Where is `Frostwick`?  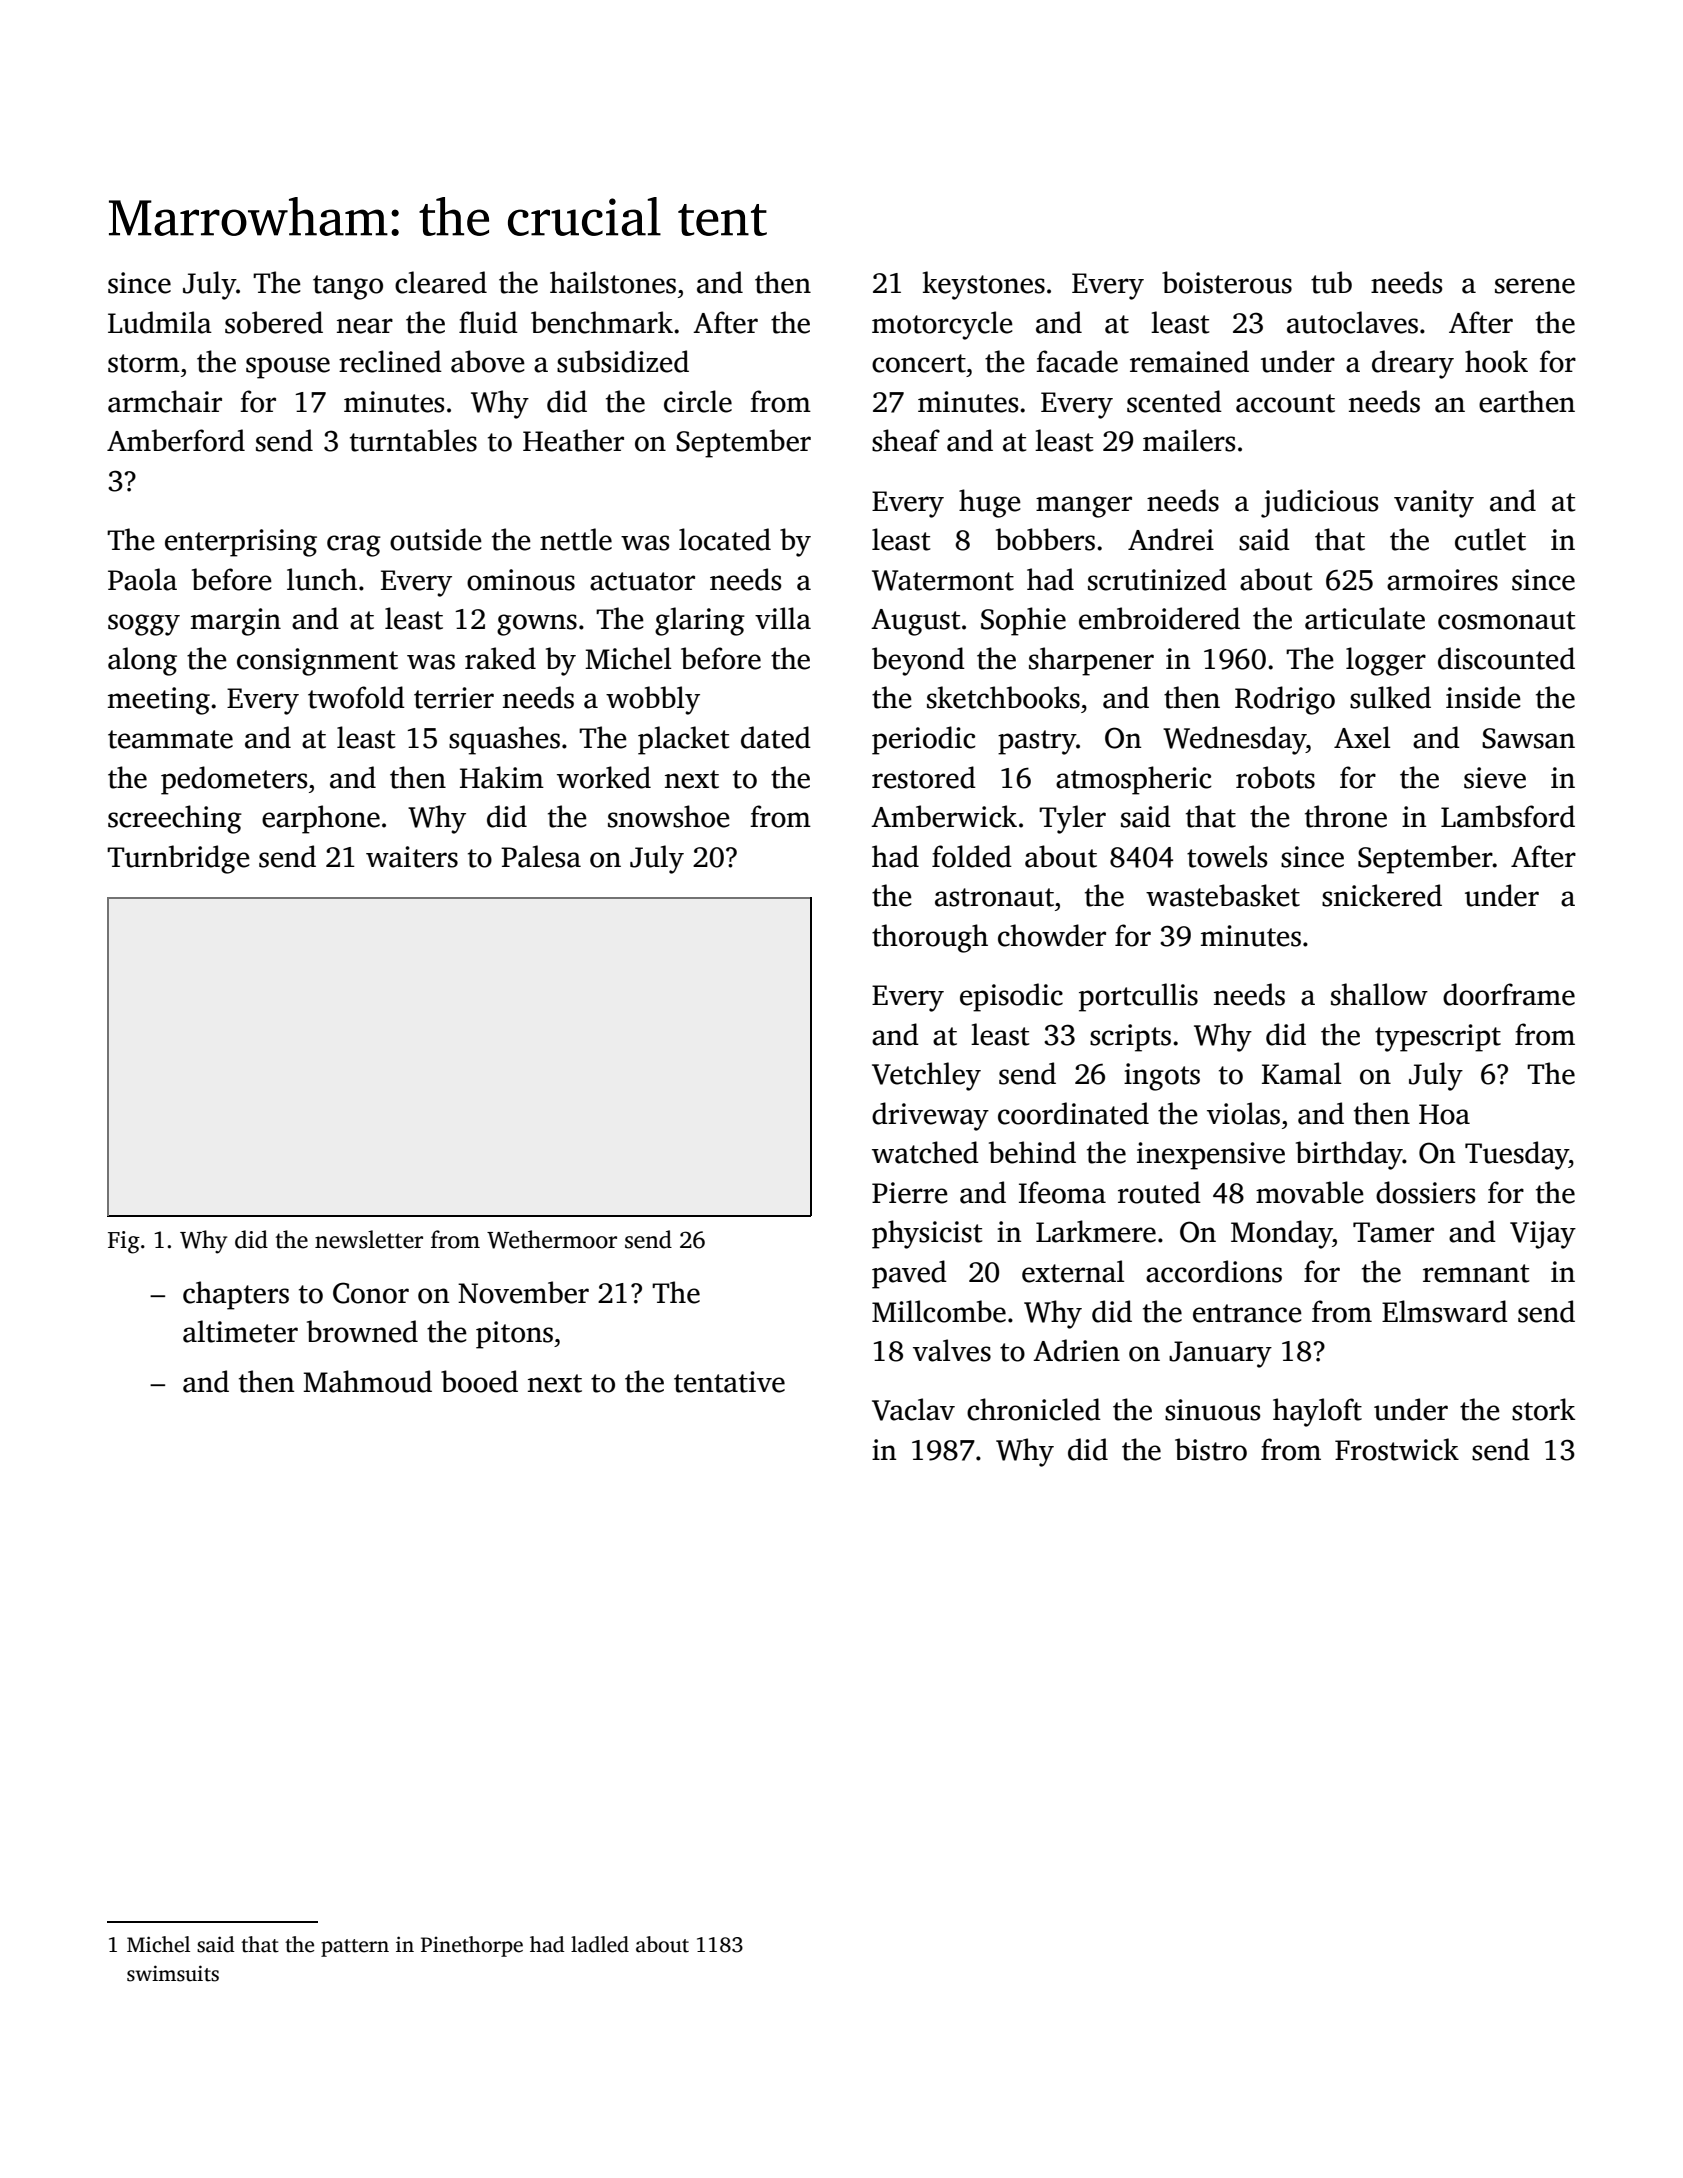
Frostwick is located at coordinates (1397, 1449).
